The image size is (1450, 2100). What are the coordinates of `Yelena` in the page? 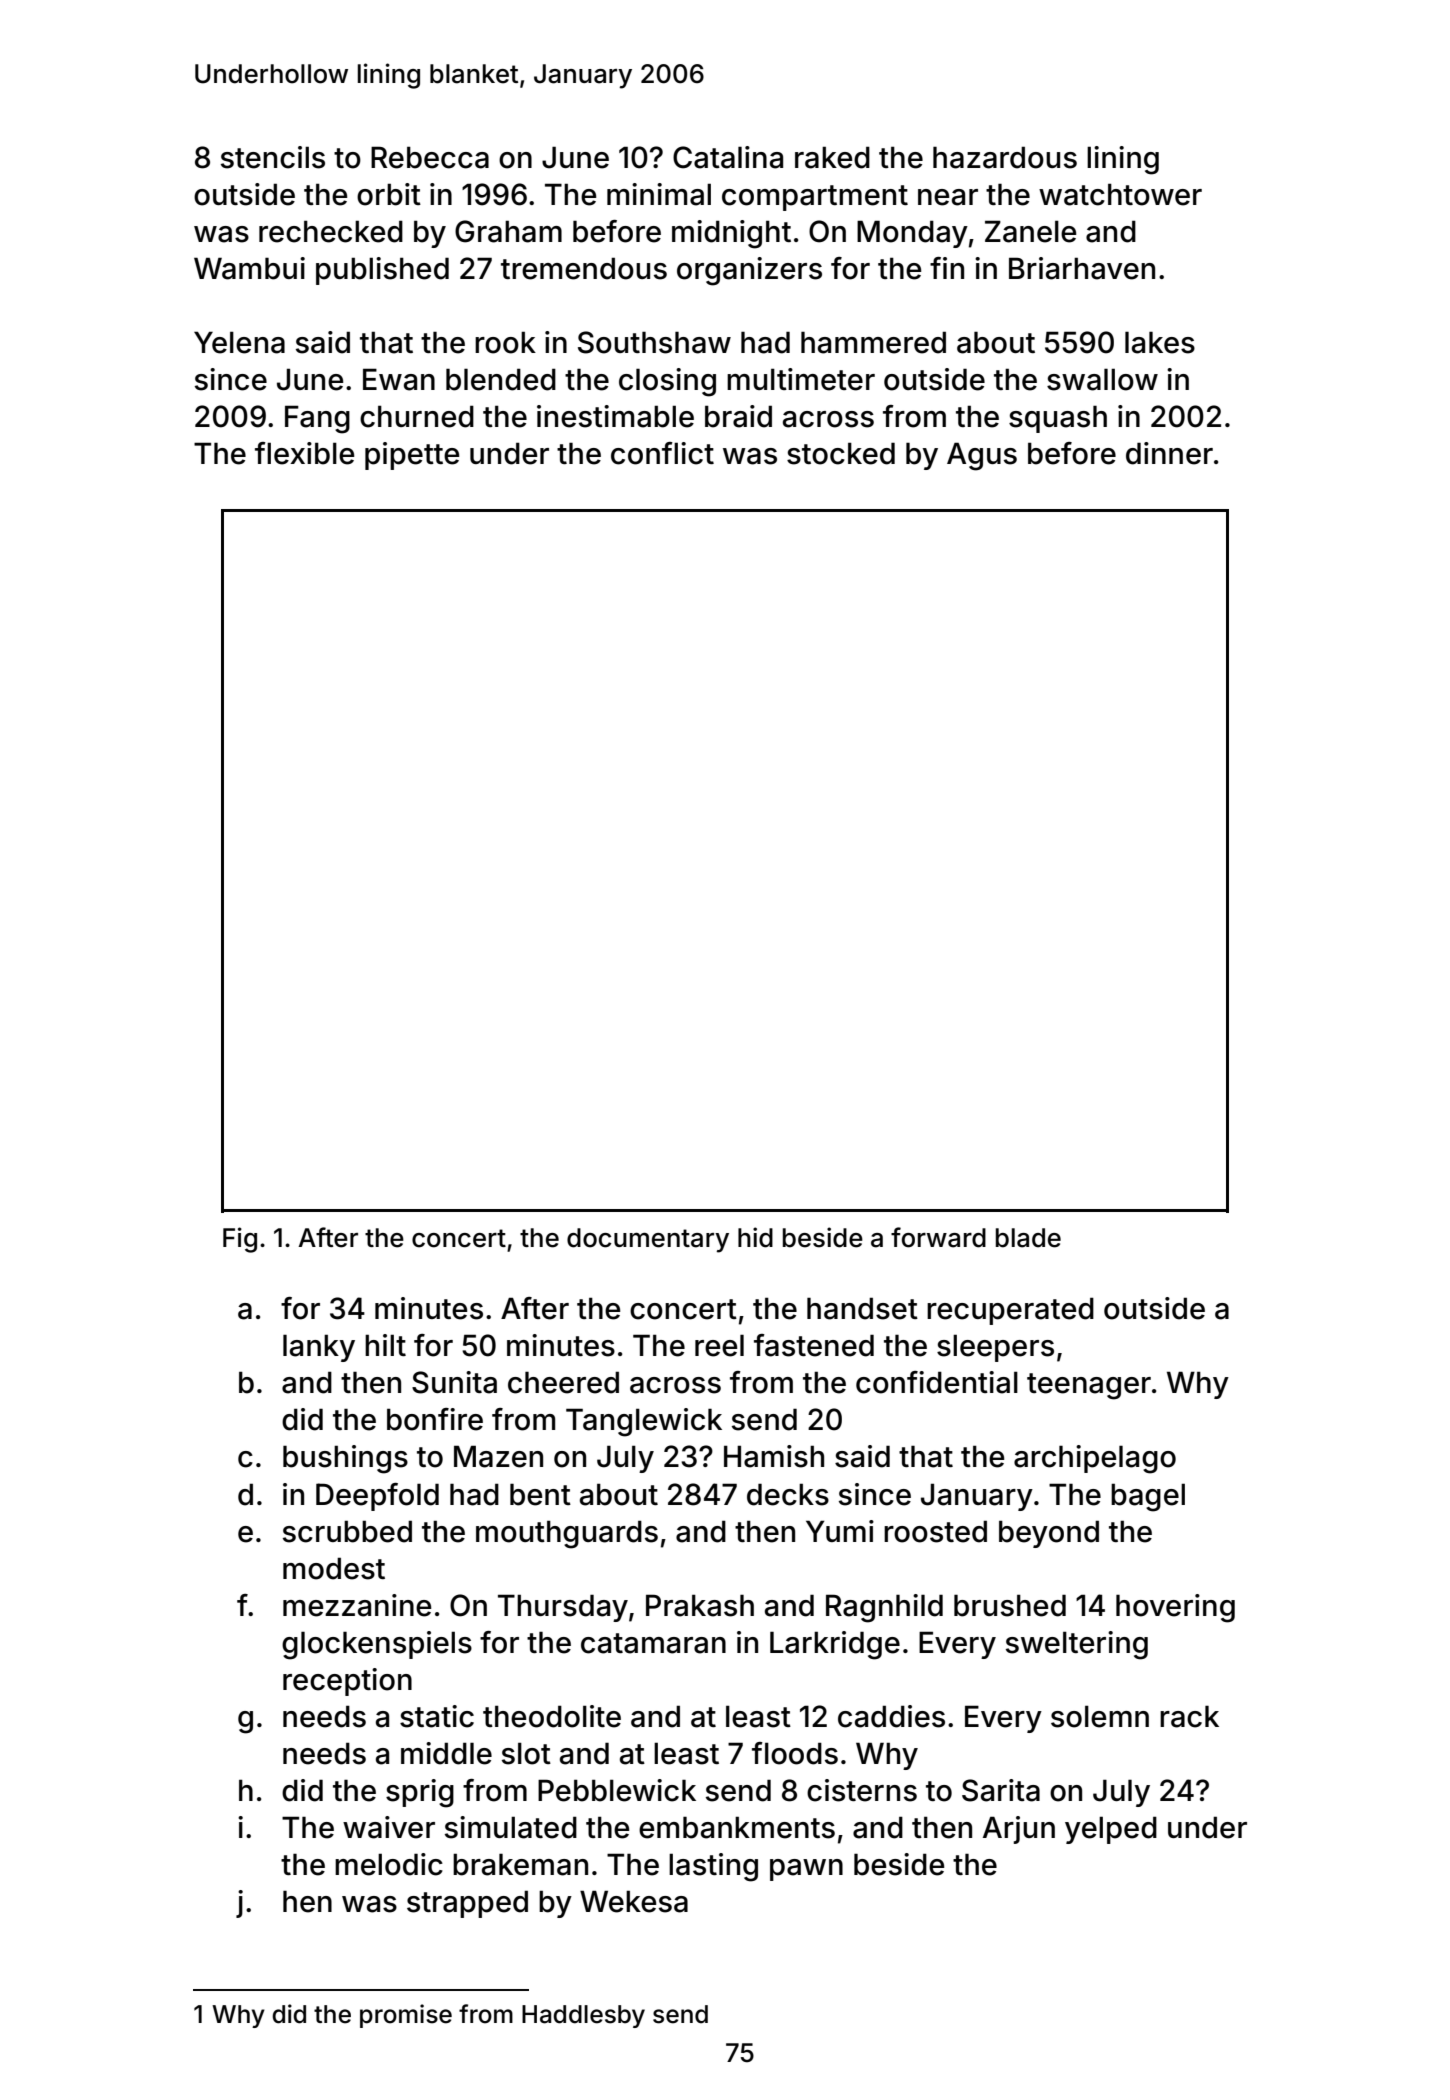 It's located at (239, 342).
